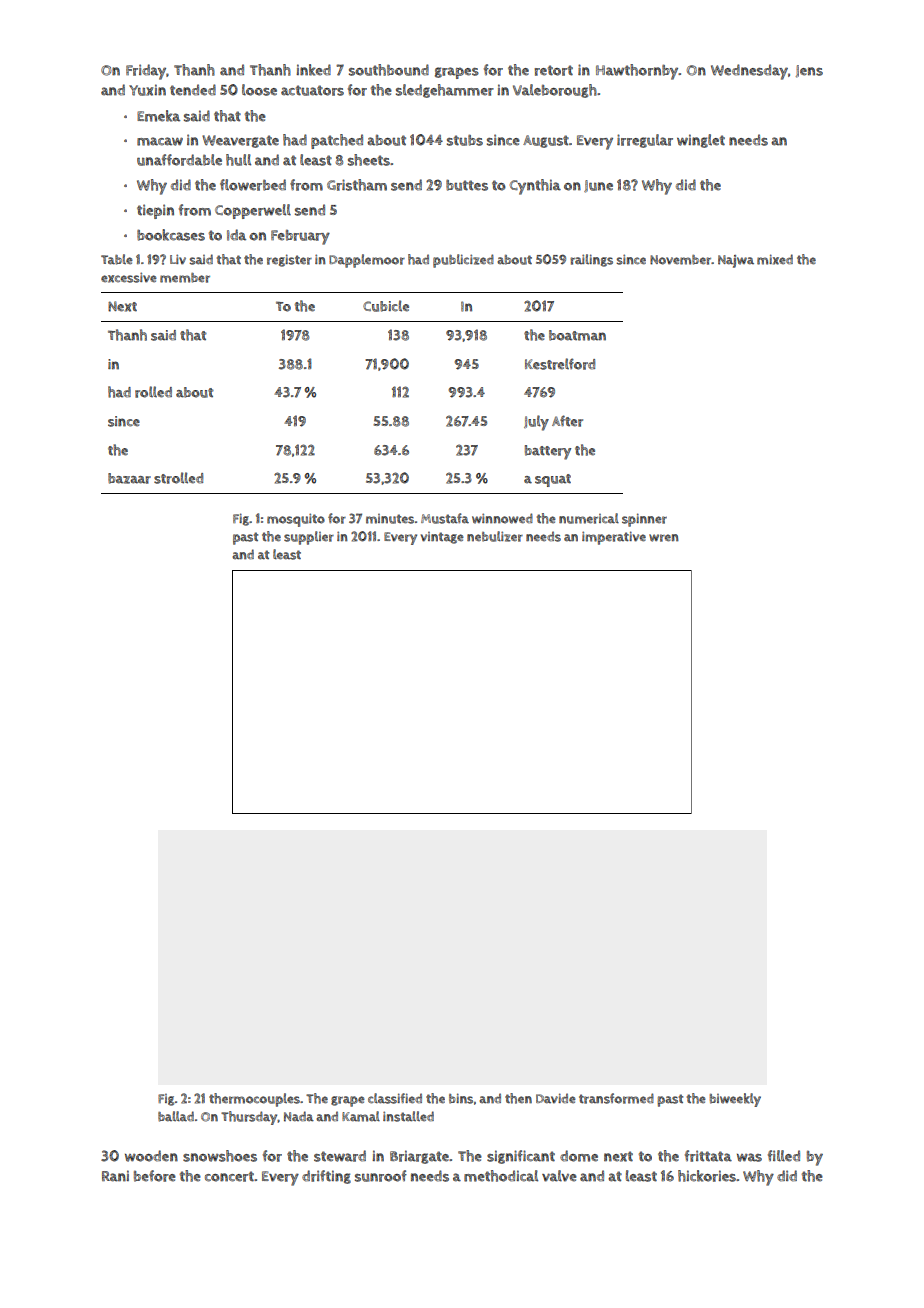 The image size is (924, 1308). I want to click on imperative, so click(614, 538).
